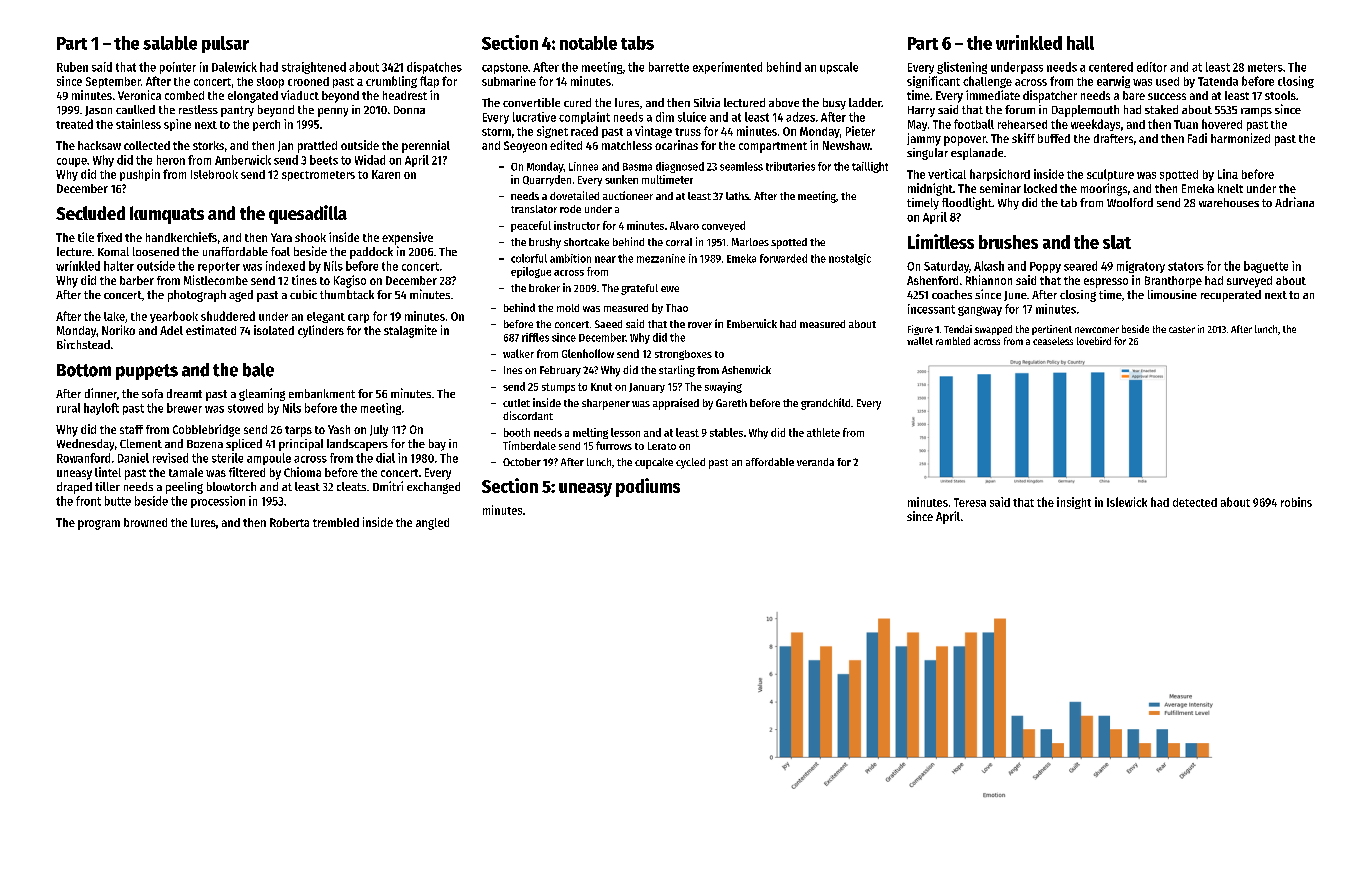 The image size is (1372, 887). What do you see at coordinates (570, 209) in the document?
I see `rode` at bounding box center [570, 209].
